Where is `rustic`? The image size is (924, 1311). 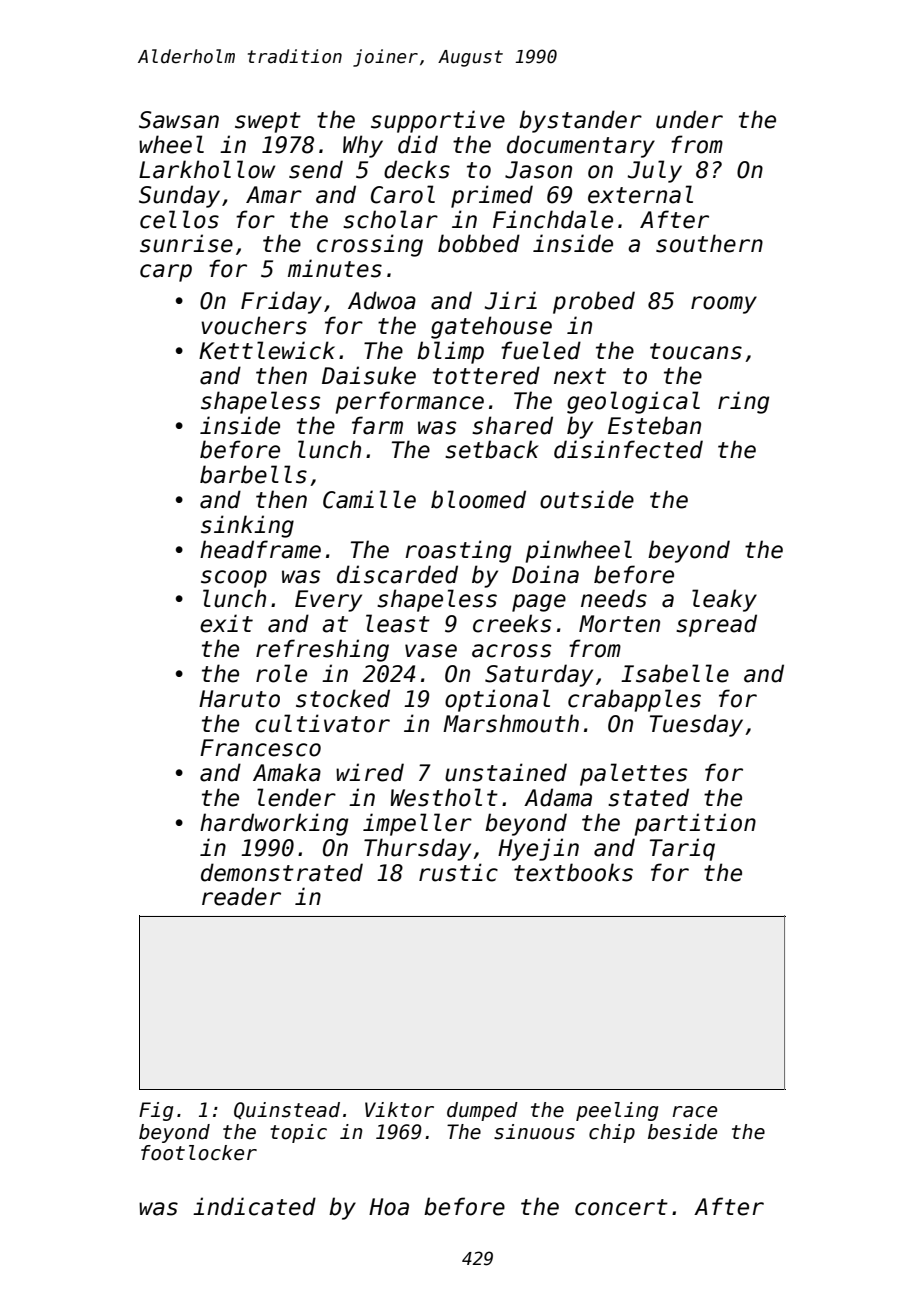
rustic is located at coordinates (458, 872).
